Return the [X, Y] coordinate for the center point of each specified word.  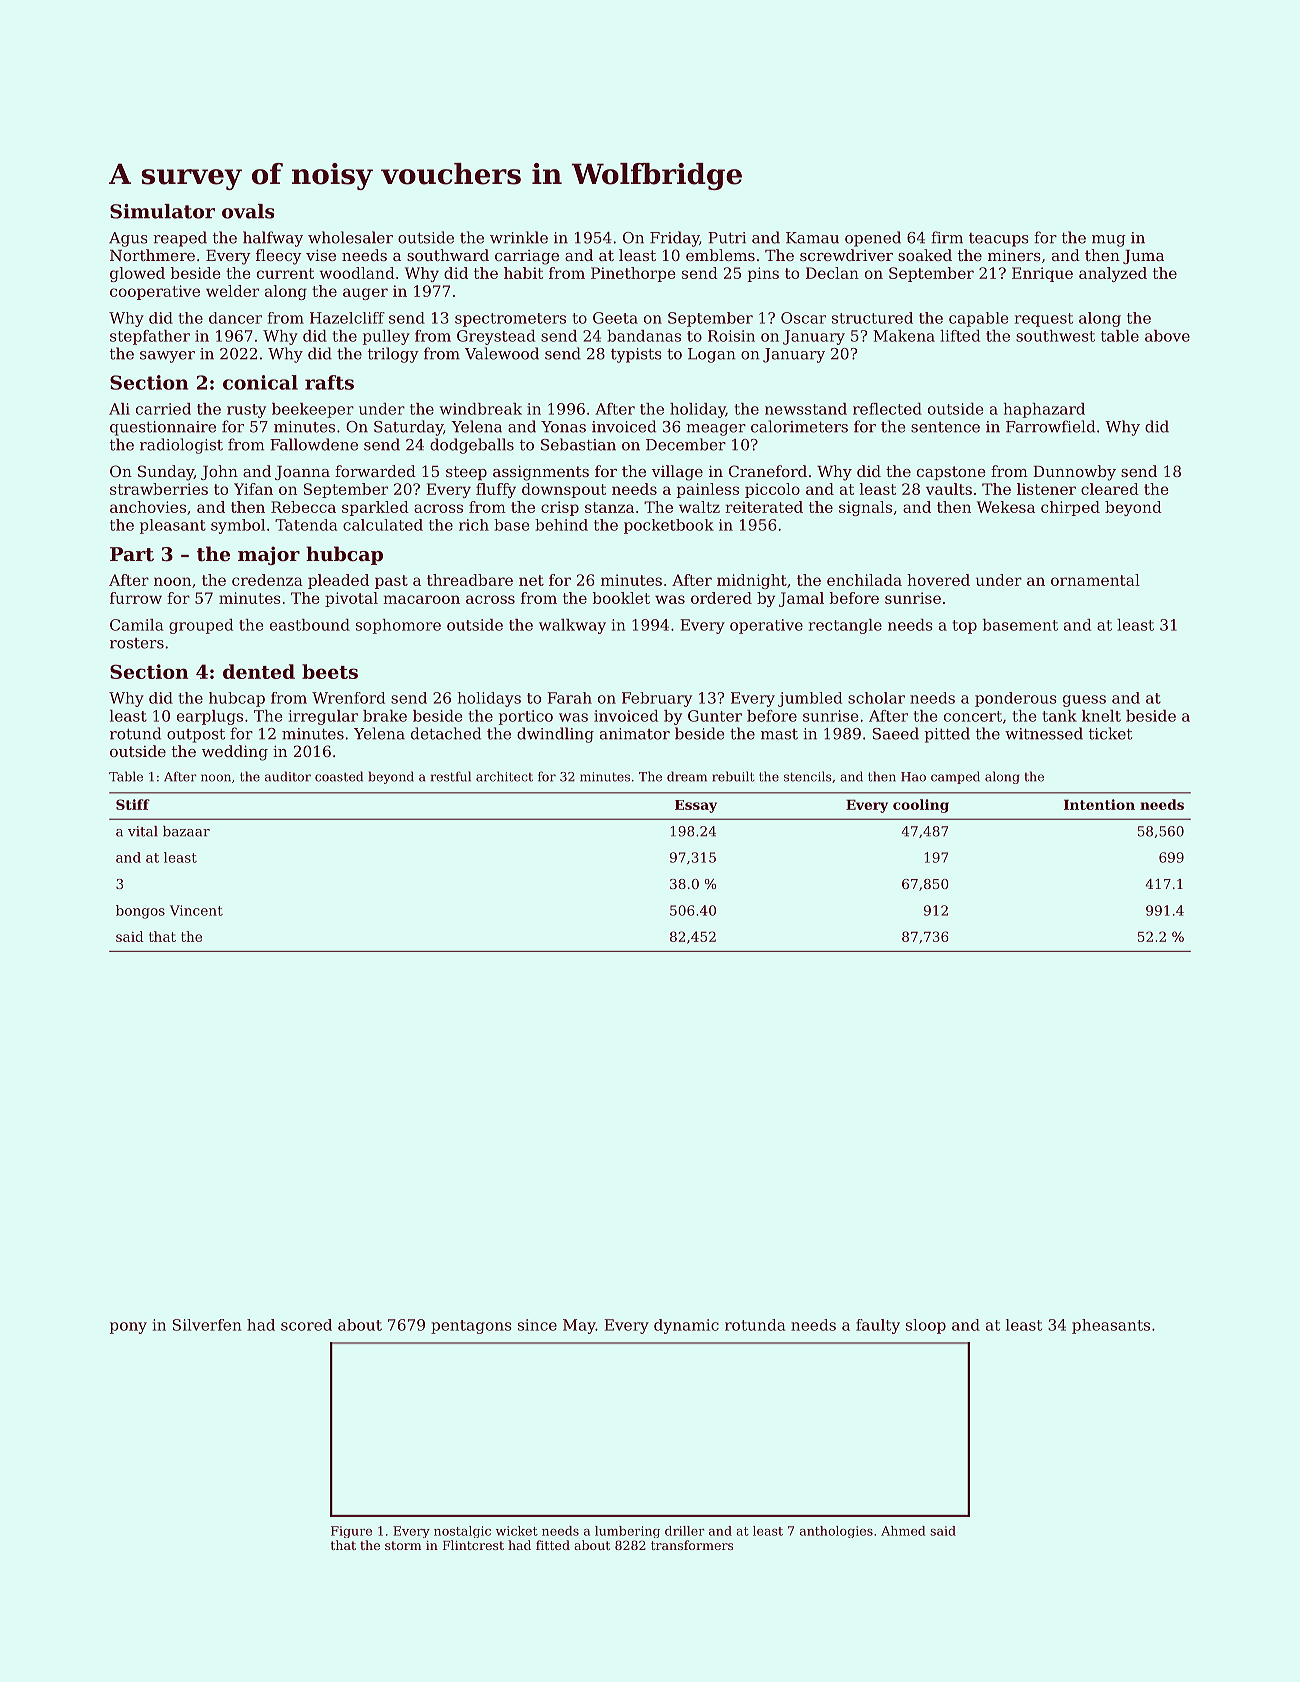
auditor [288, 776]
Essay [696, 806]
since [537, 1325]
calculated [383, 525]
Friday [674, 239]
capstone [951, 473]
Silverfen [207, 1325]
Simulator [162, 211]
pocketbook [669, 526]
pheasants [1111, 1326]
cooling [921, 806]
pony [128, 1328]
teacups [999, 240]
